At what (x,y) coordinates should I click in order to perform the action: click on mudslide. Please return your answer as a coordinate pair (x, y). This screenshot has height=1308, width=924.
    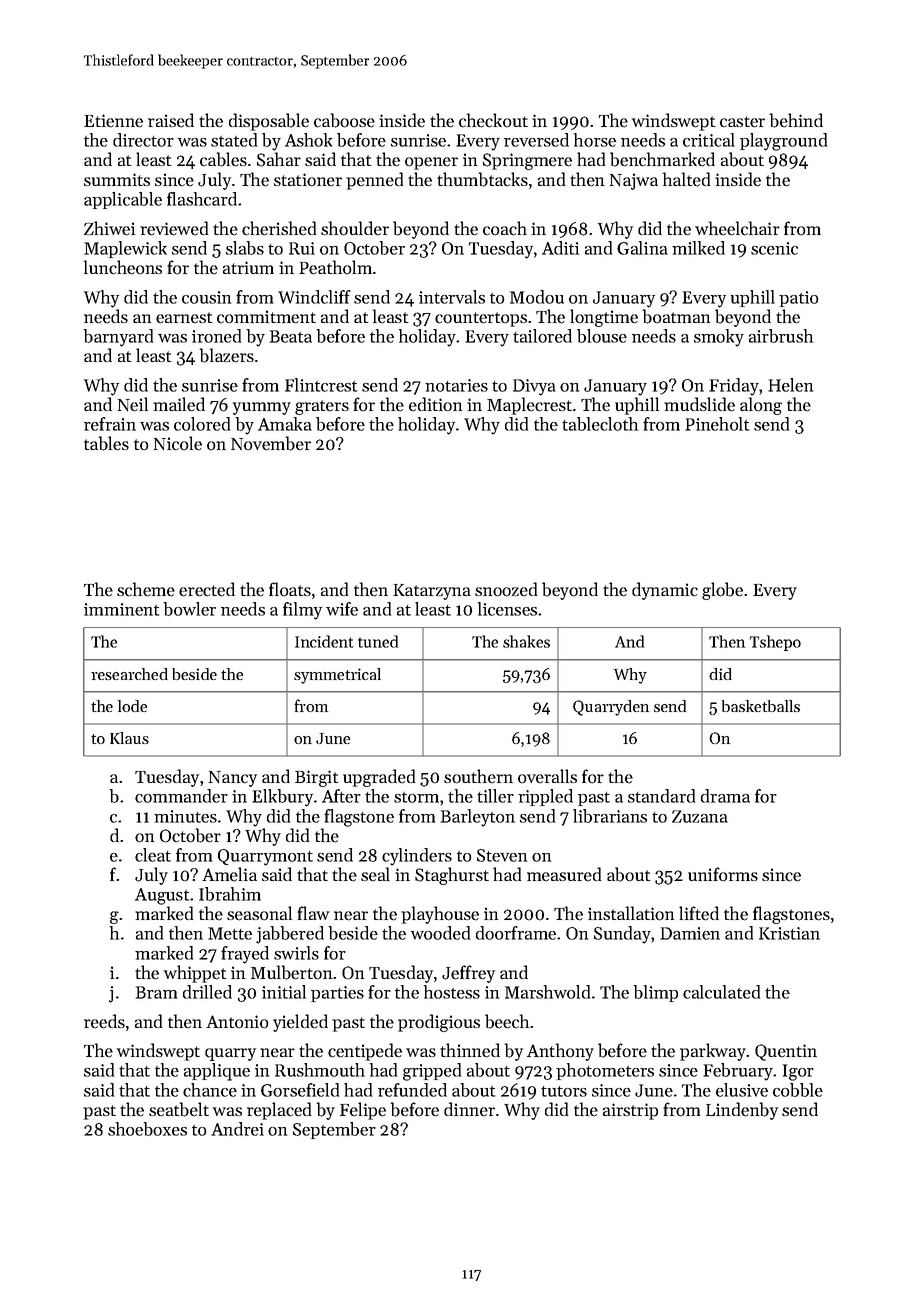
    Looking at the image, I should click on (699, 404).
